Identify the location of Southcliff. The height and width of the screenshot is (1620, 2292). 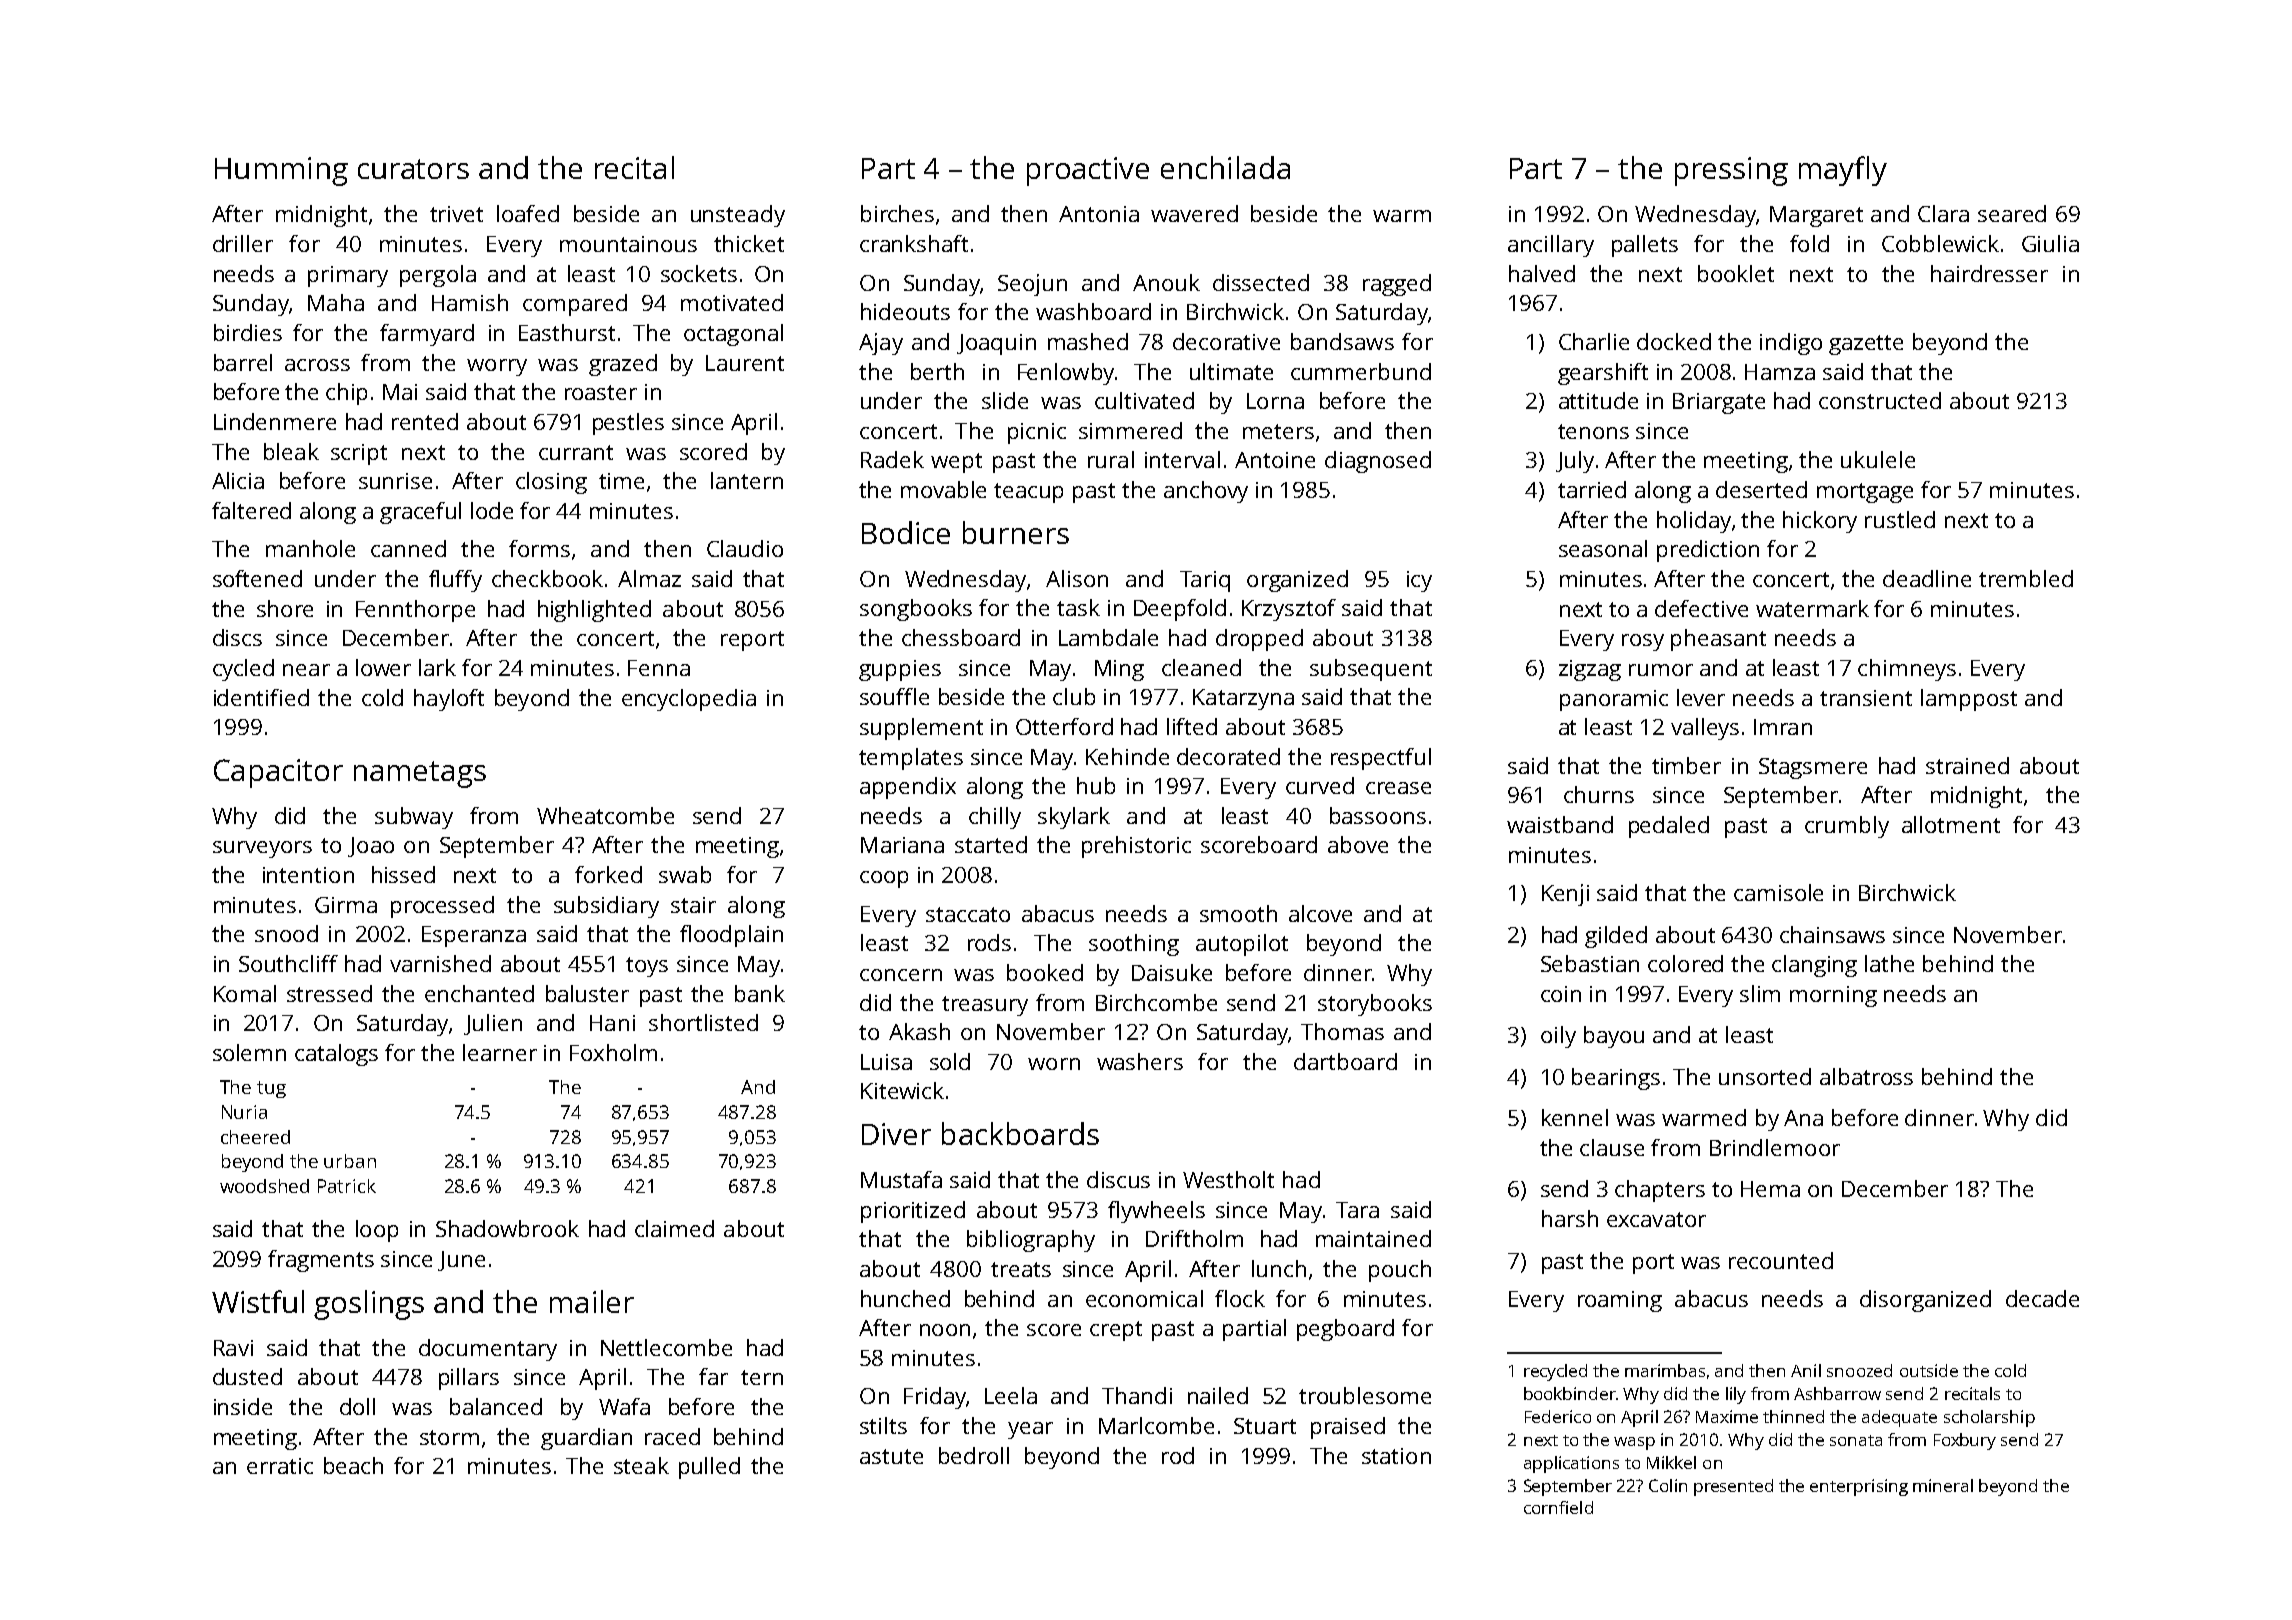
(288, 963).
